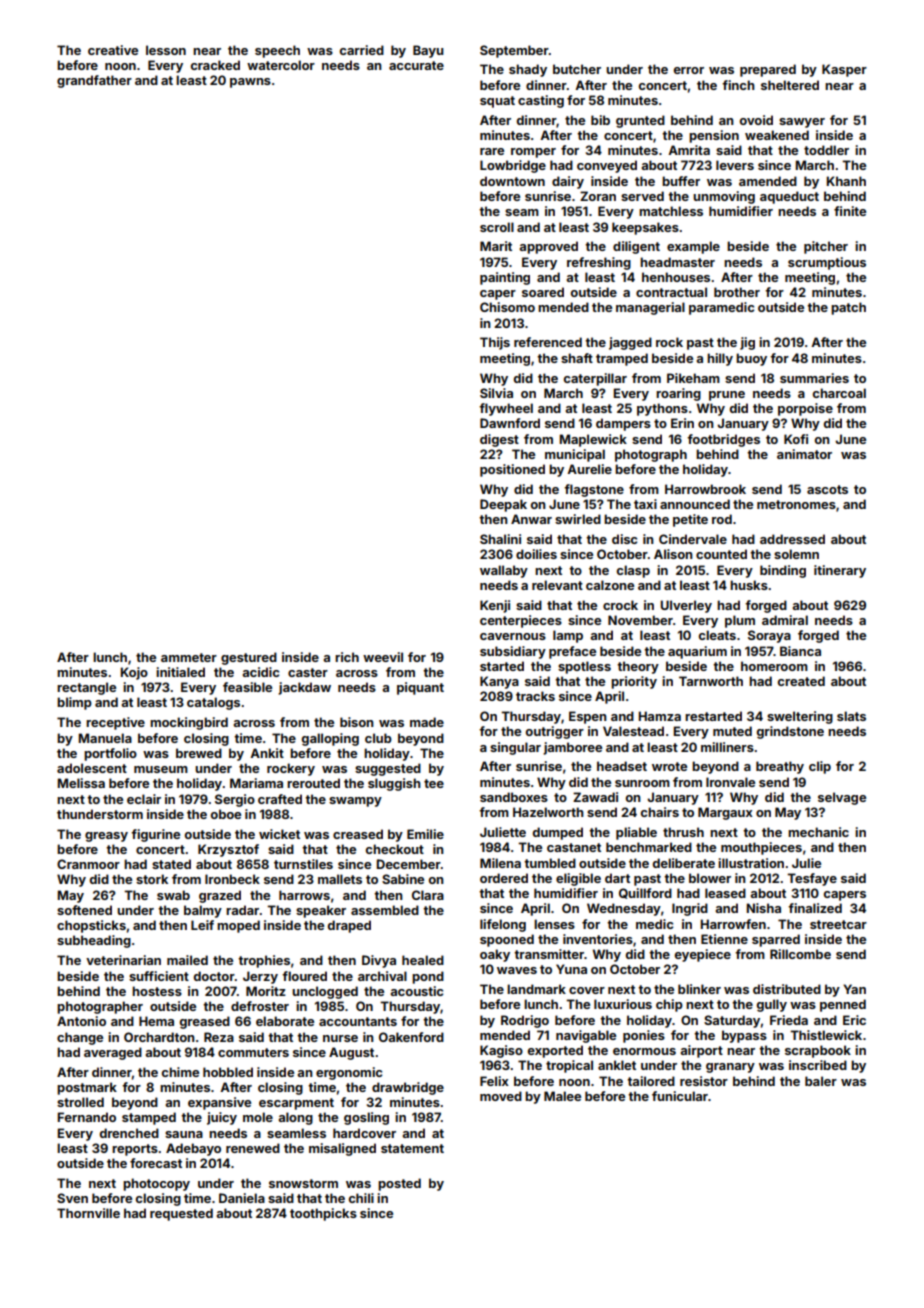 This screenshot has width=924, height=1308. I want to click on Silvia, so click(496, 393).
